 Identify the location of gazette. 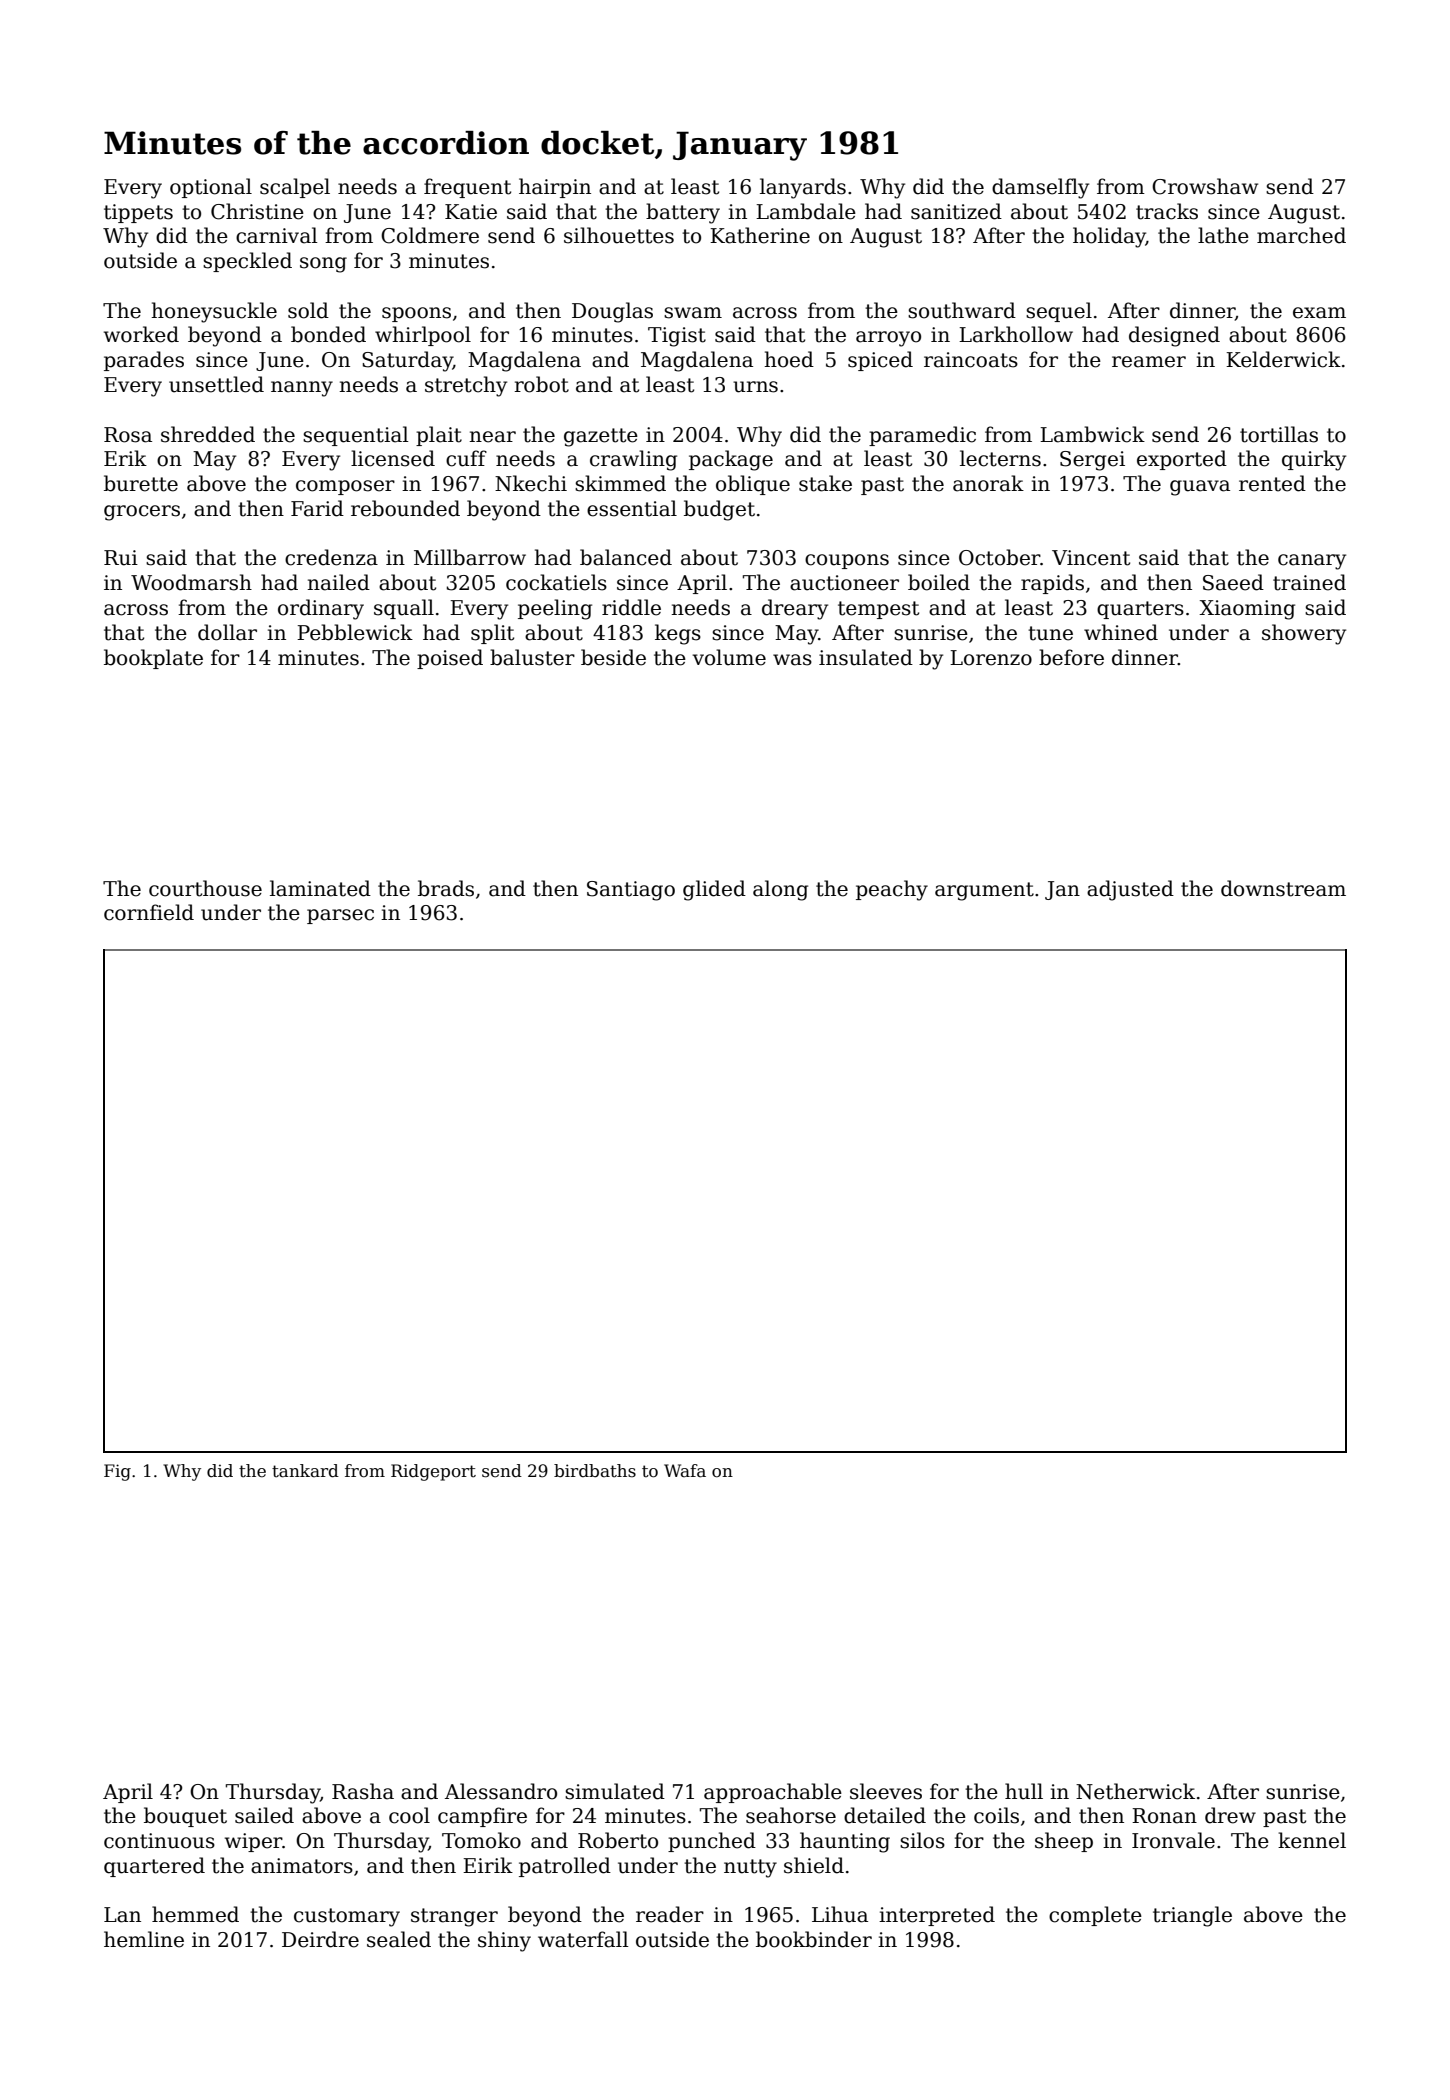
(601, 437).
